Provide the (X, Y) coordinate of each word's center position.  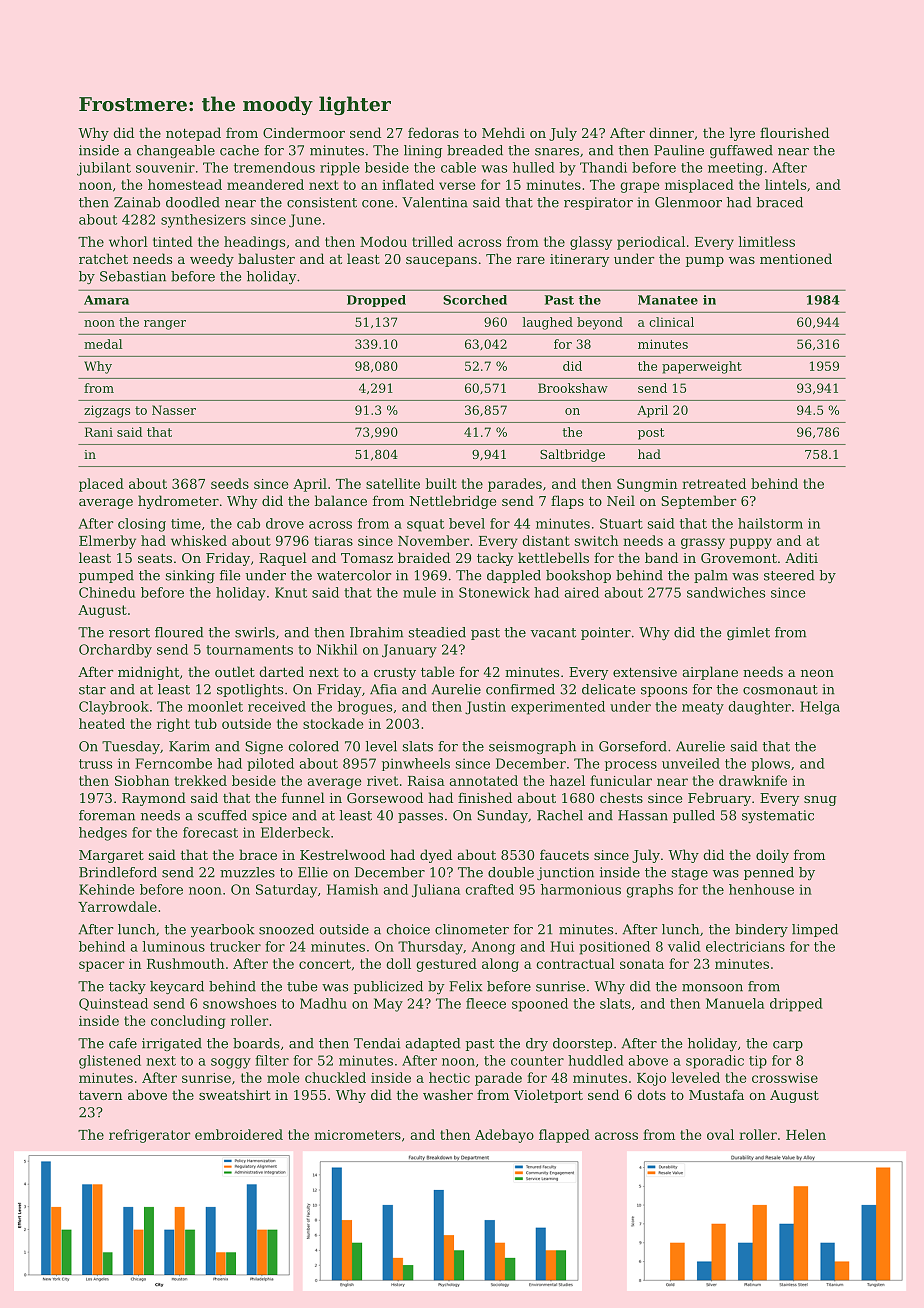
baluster (266, 258)
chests (621, 797)
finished (485, 797)
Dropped (376, 301)
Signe (264, 747)
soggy (231, 1063)
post (651, 434)
